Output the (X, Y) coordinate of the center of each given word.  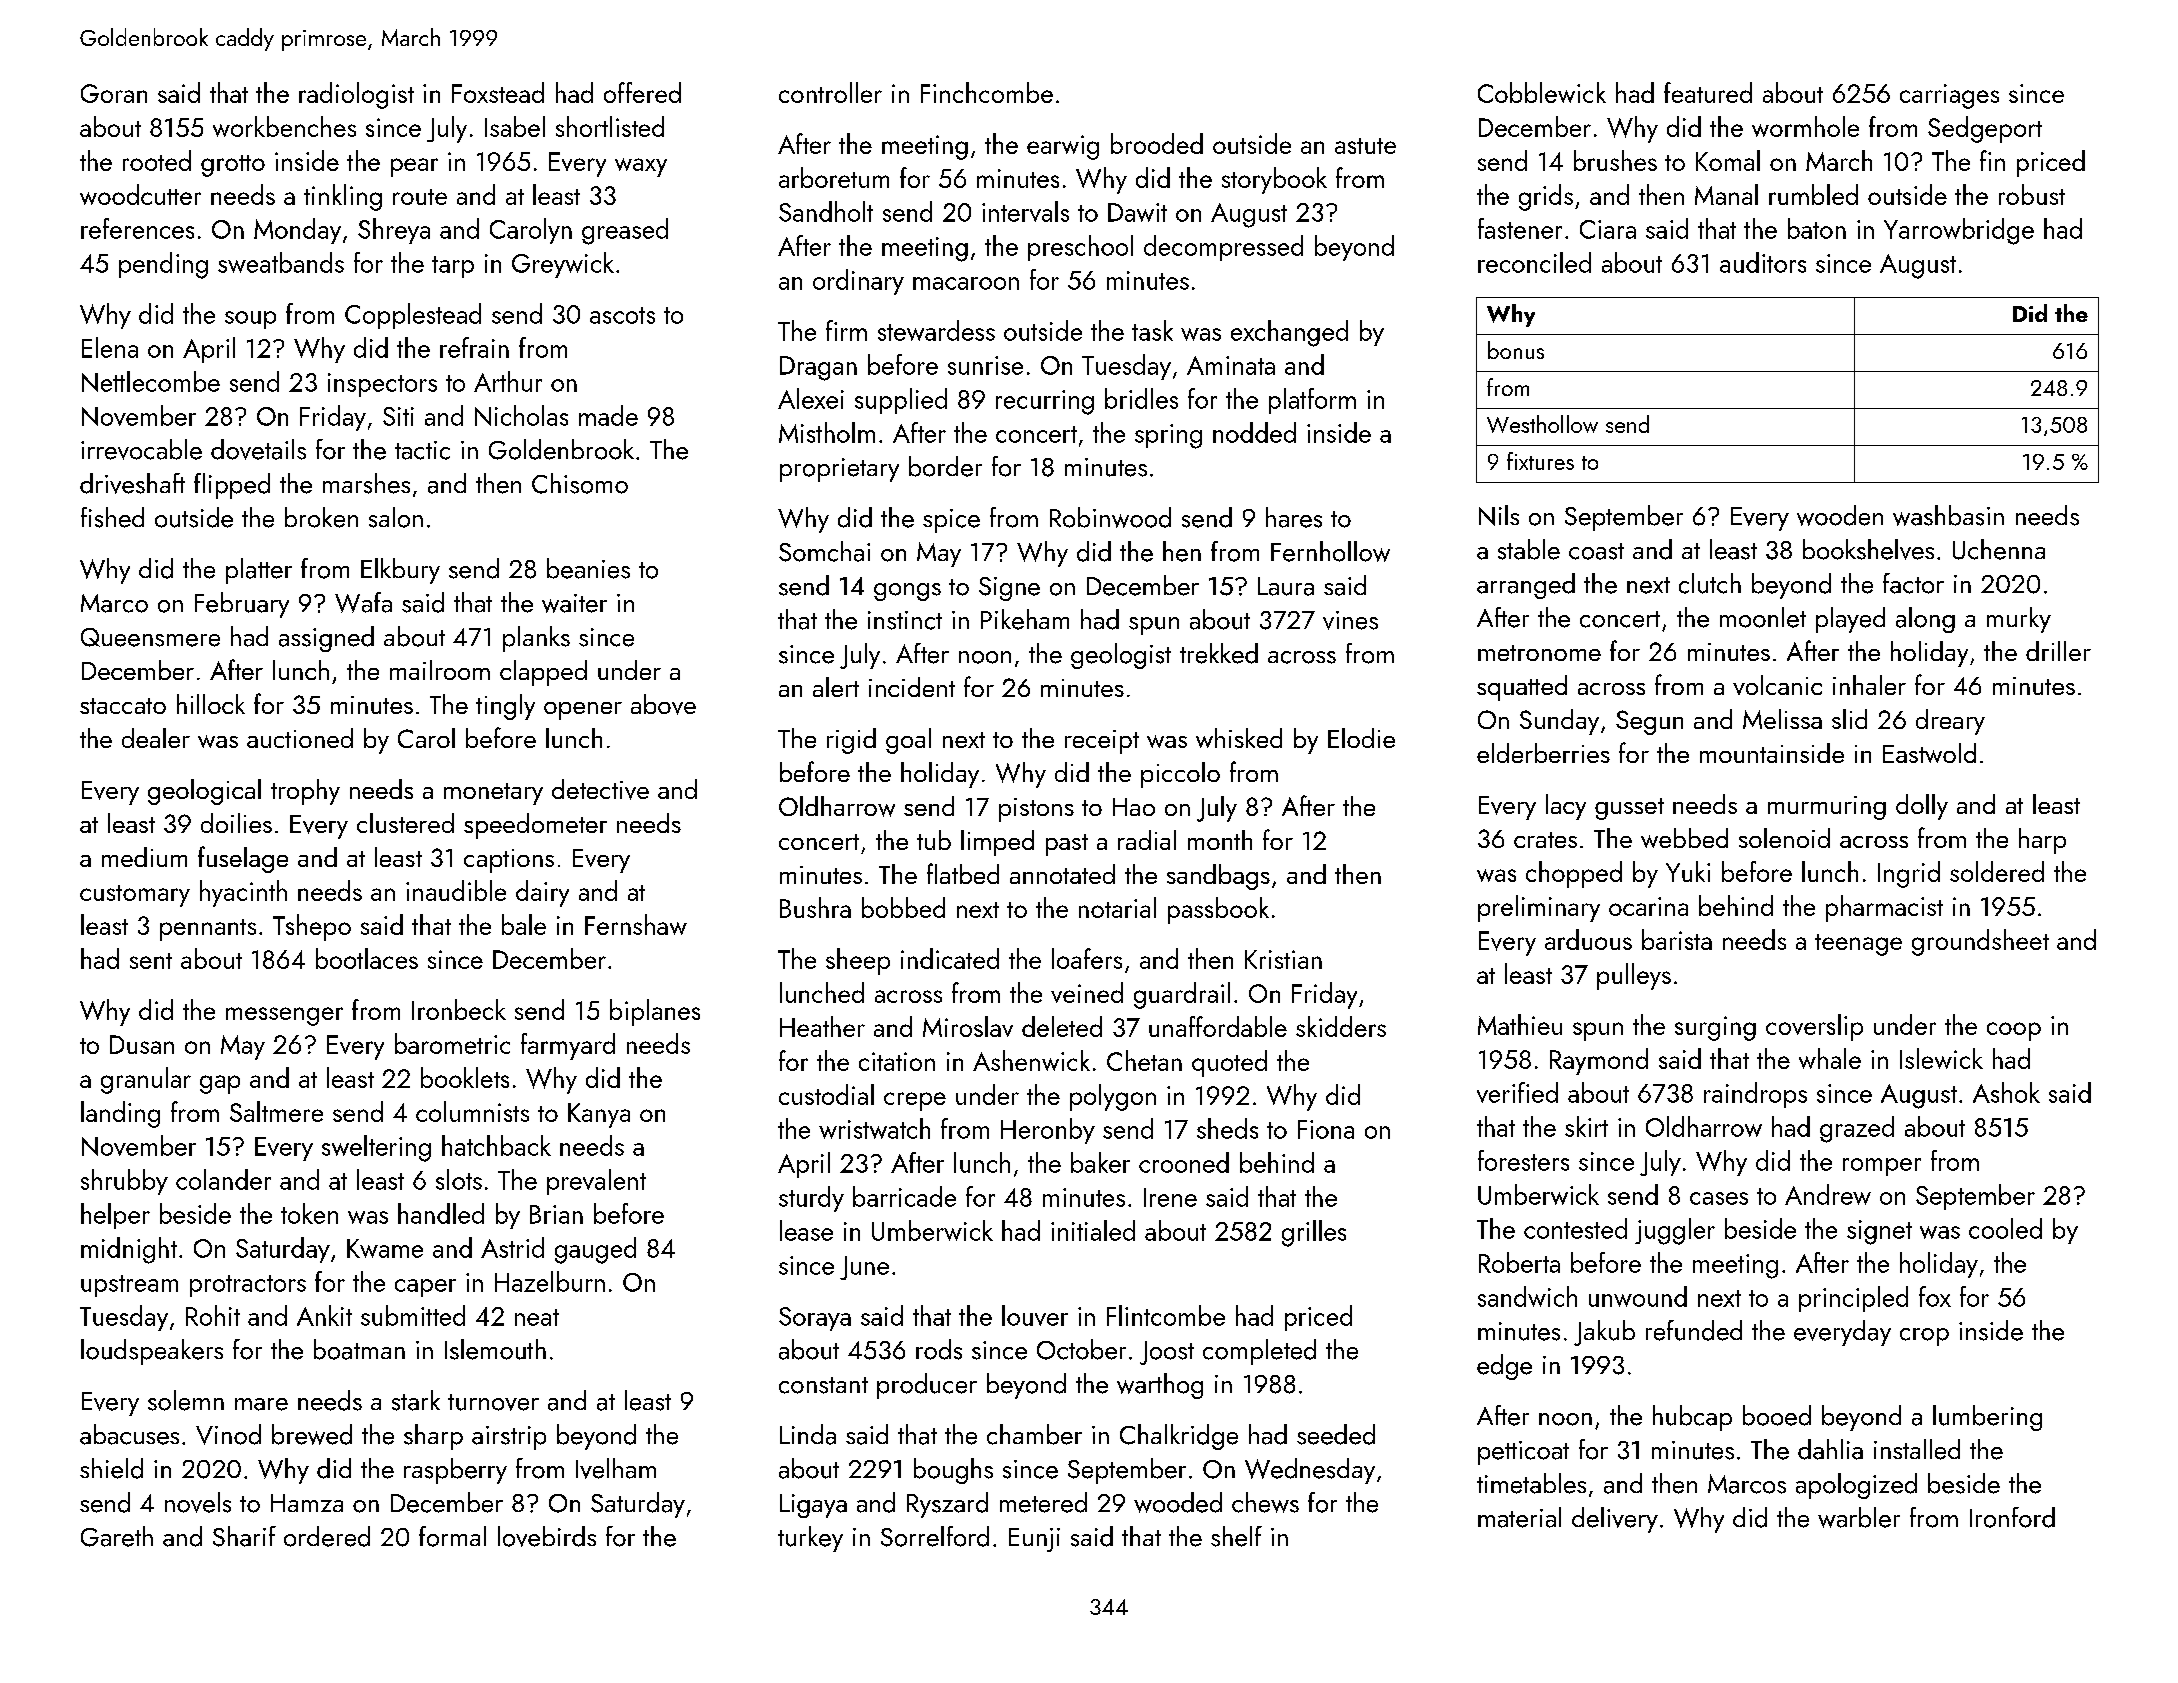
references (137, 228)
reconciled (1534, 262)
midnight (129, 1250)
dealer (156, 738)
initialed (1093, 1230)
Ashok (2006, 1092)
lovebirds (547, 1536)
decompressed (1223, 248)
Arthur (508, 381)
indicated (950, 958)
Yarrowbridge (1959, 231)
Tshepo (312, 927)
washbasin (1948, 515)
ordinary (858, 282)
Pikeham (1025, 619)
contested (1575, 1228)
